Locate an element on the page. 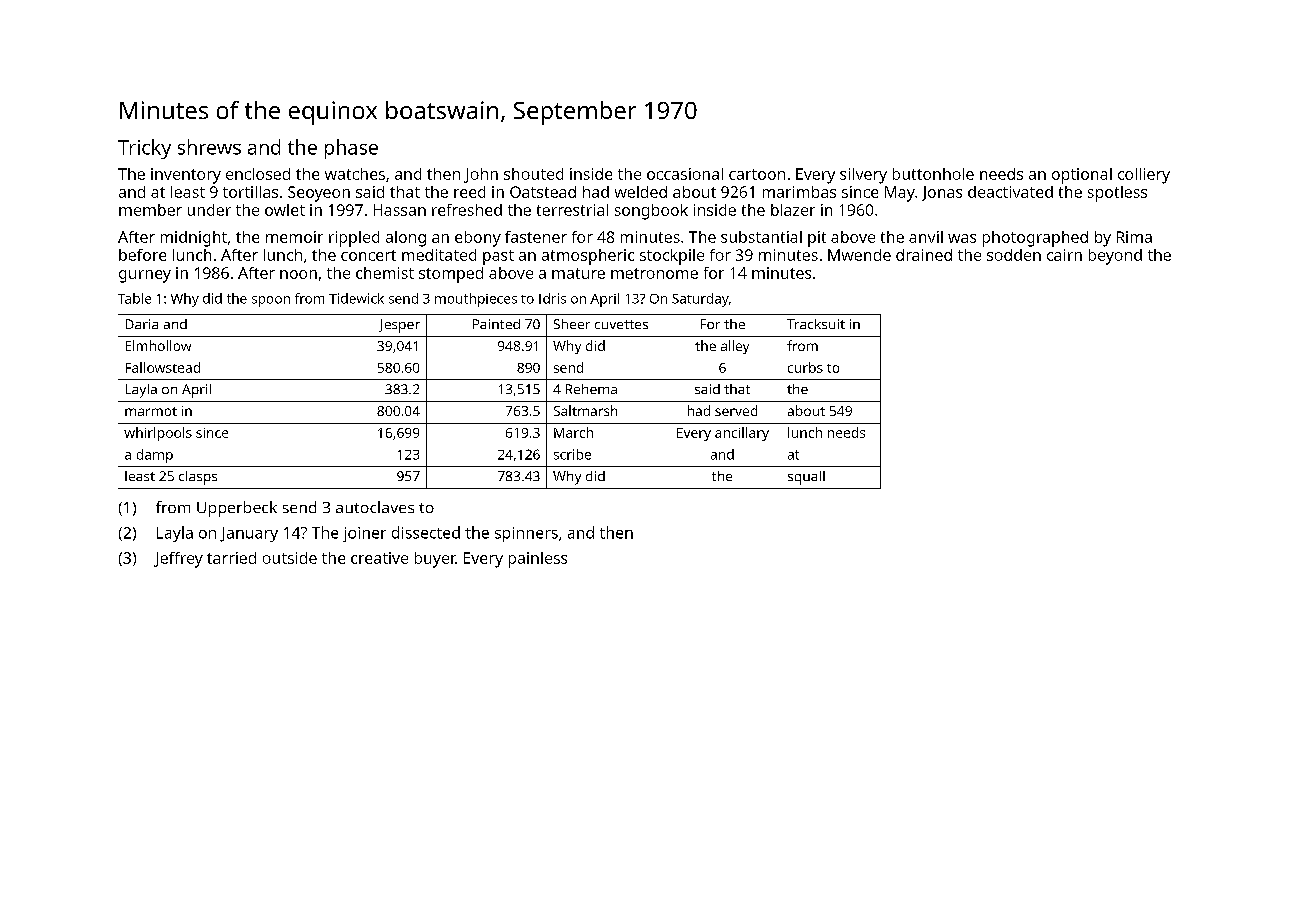  squall is located at coordinates (806, 478).
